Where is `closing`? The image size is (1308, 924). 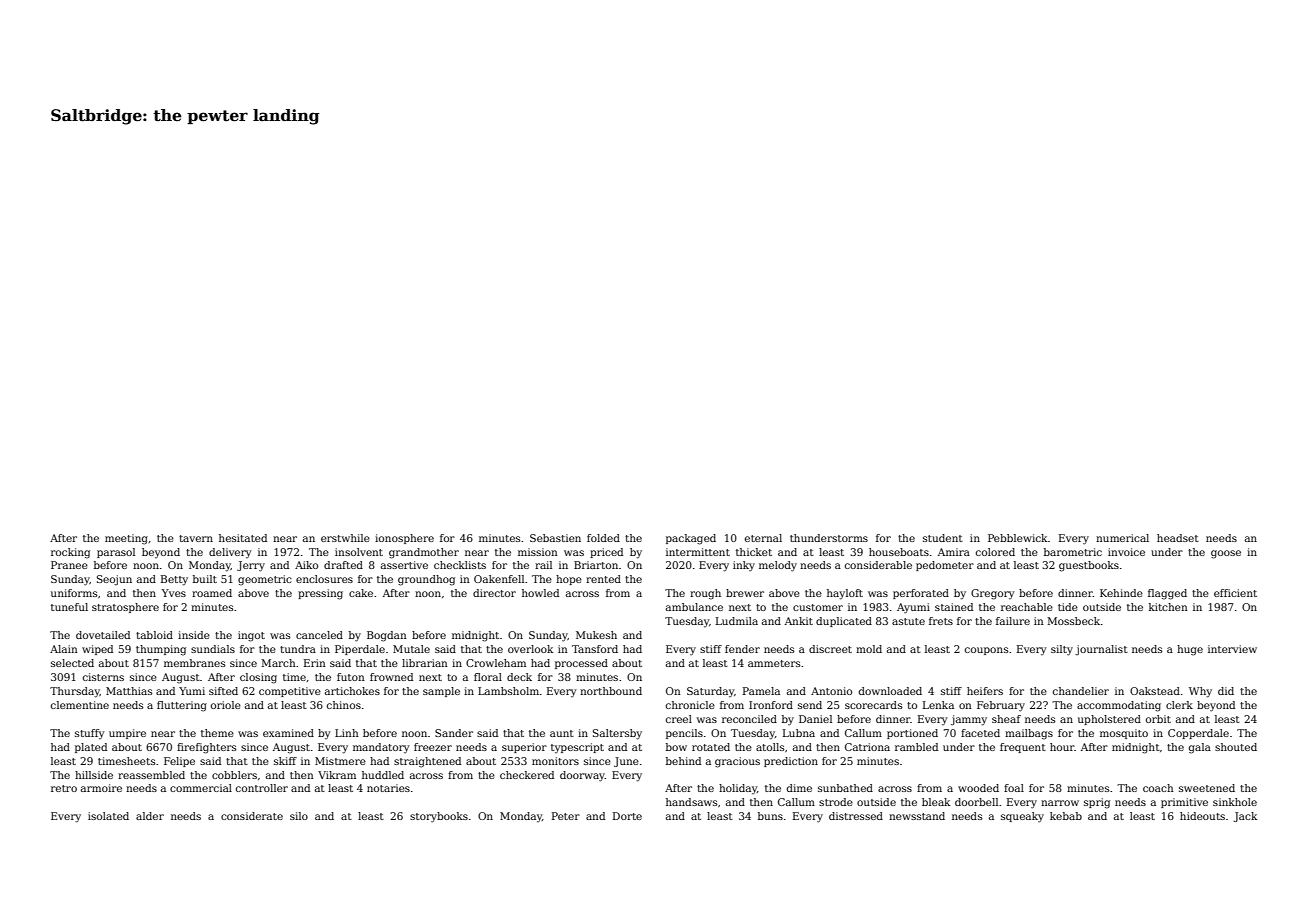 closing is located at coordinates (258, 678).
